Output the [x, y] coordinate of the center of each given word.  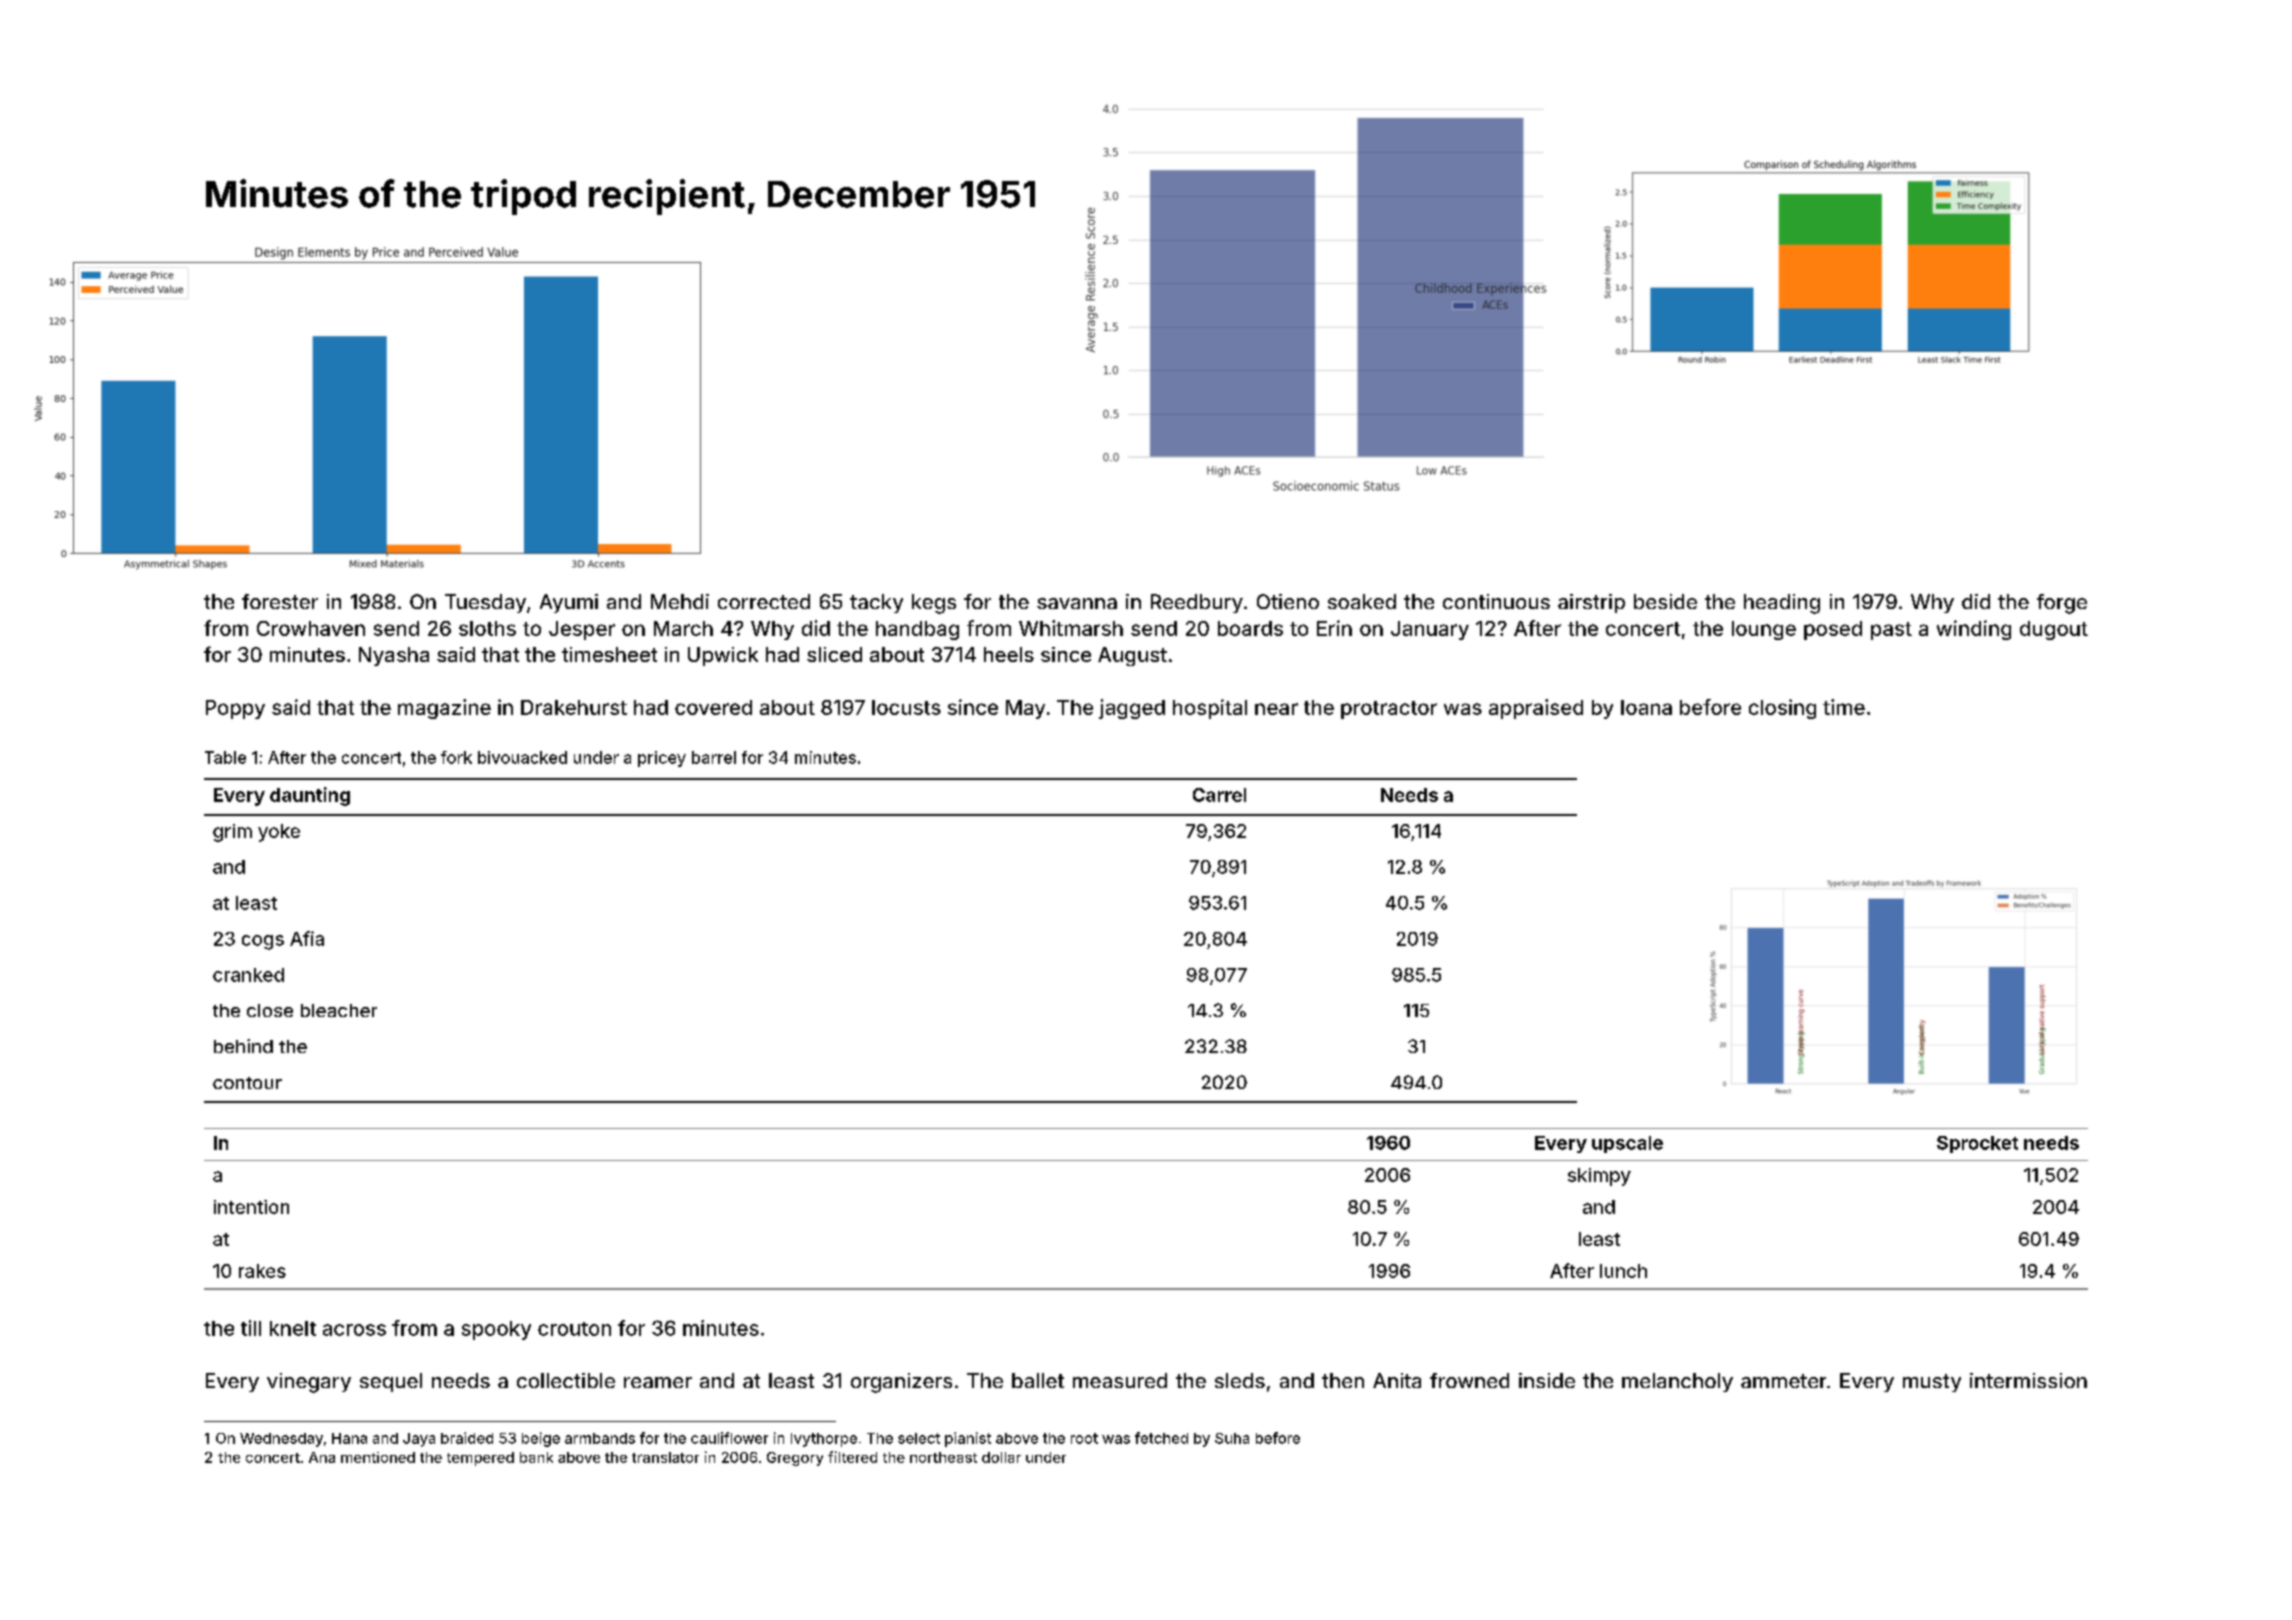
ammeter [1783, 1381]
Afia [307, 938]
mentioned [378, 1457]
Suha [1232, 1438]
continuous [1496, 601]
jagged [1132, 709]
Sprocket [1977, 1144]
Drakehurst [574, 707]
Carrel [1219, 795]
